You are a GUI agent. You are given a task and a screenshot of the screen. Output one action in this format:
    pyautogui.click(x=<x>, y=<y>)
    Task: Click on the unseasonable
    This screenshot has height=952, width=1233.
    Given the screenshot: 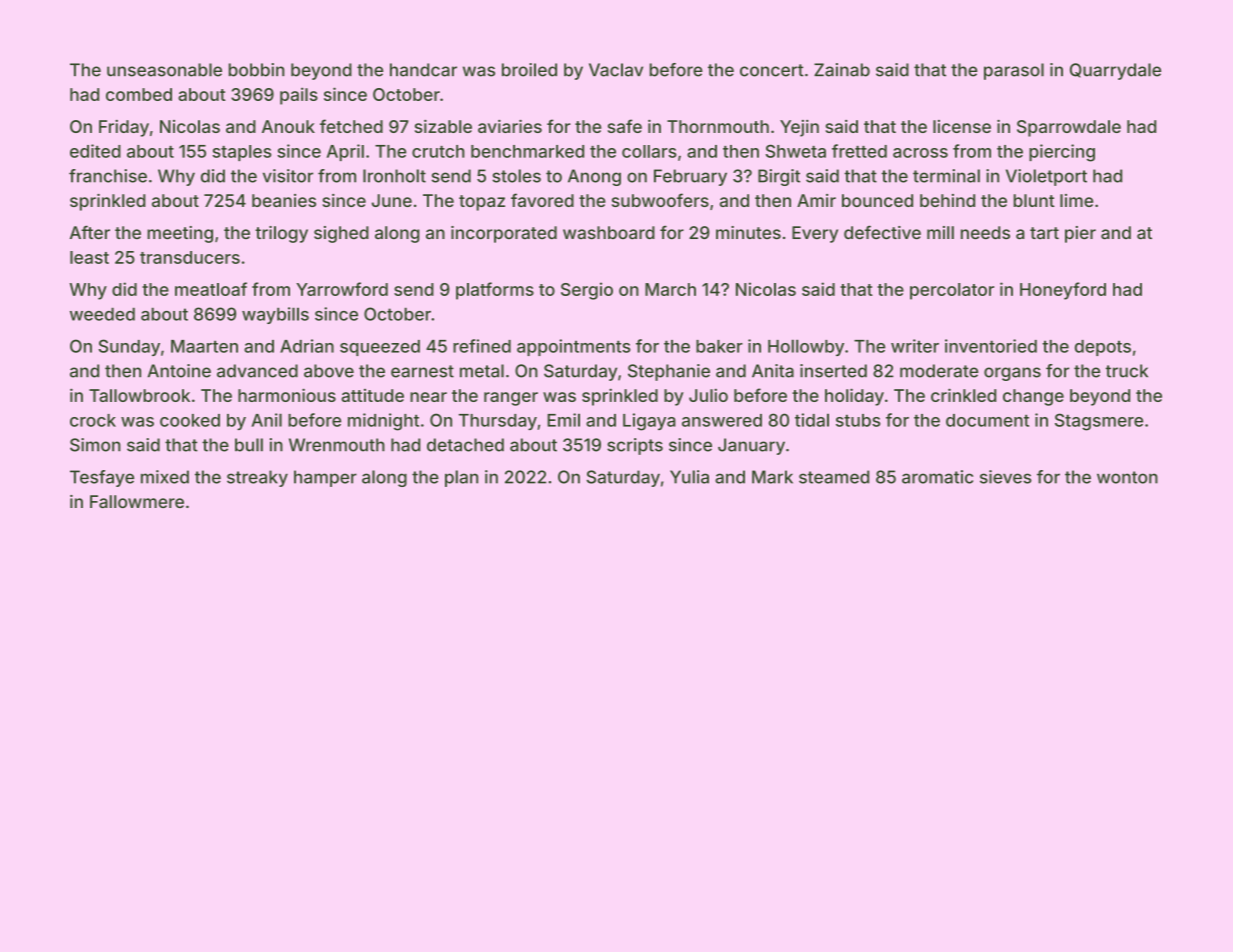 What is the action you would take?
    pyautogui.click(x=164, y=70)
